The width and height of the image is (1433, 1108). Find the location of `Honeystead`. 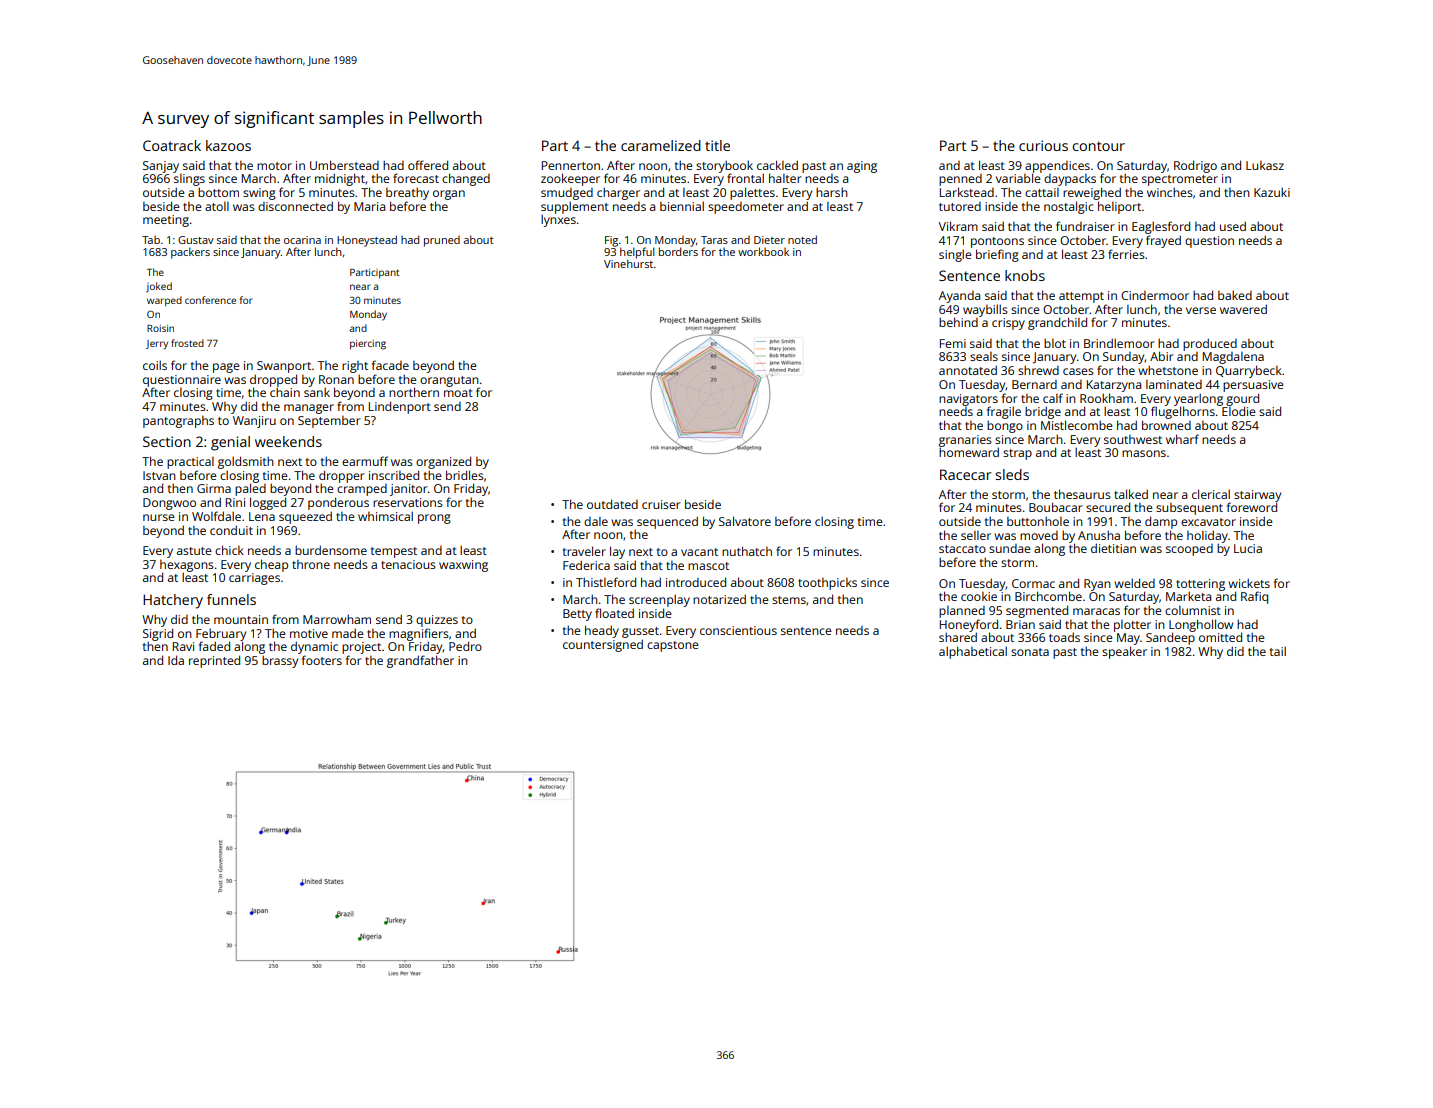

Honeystead is located at coordinates (367, 241).
